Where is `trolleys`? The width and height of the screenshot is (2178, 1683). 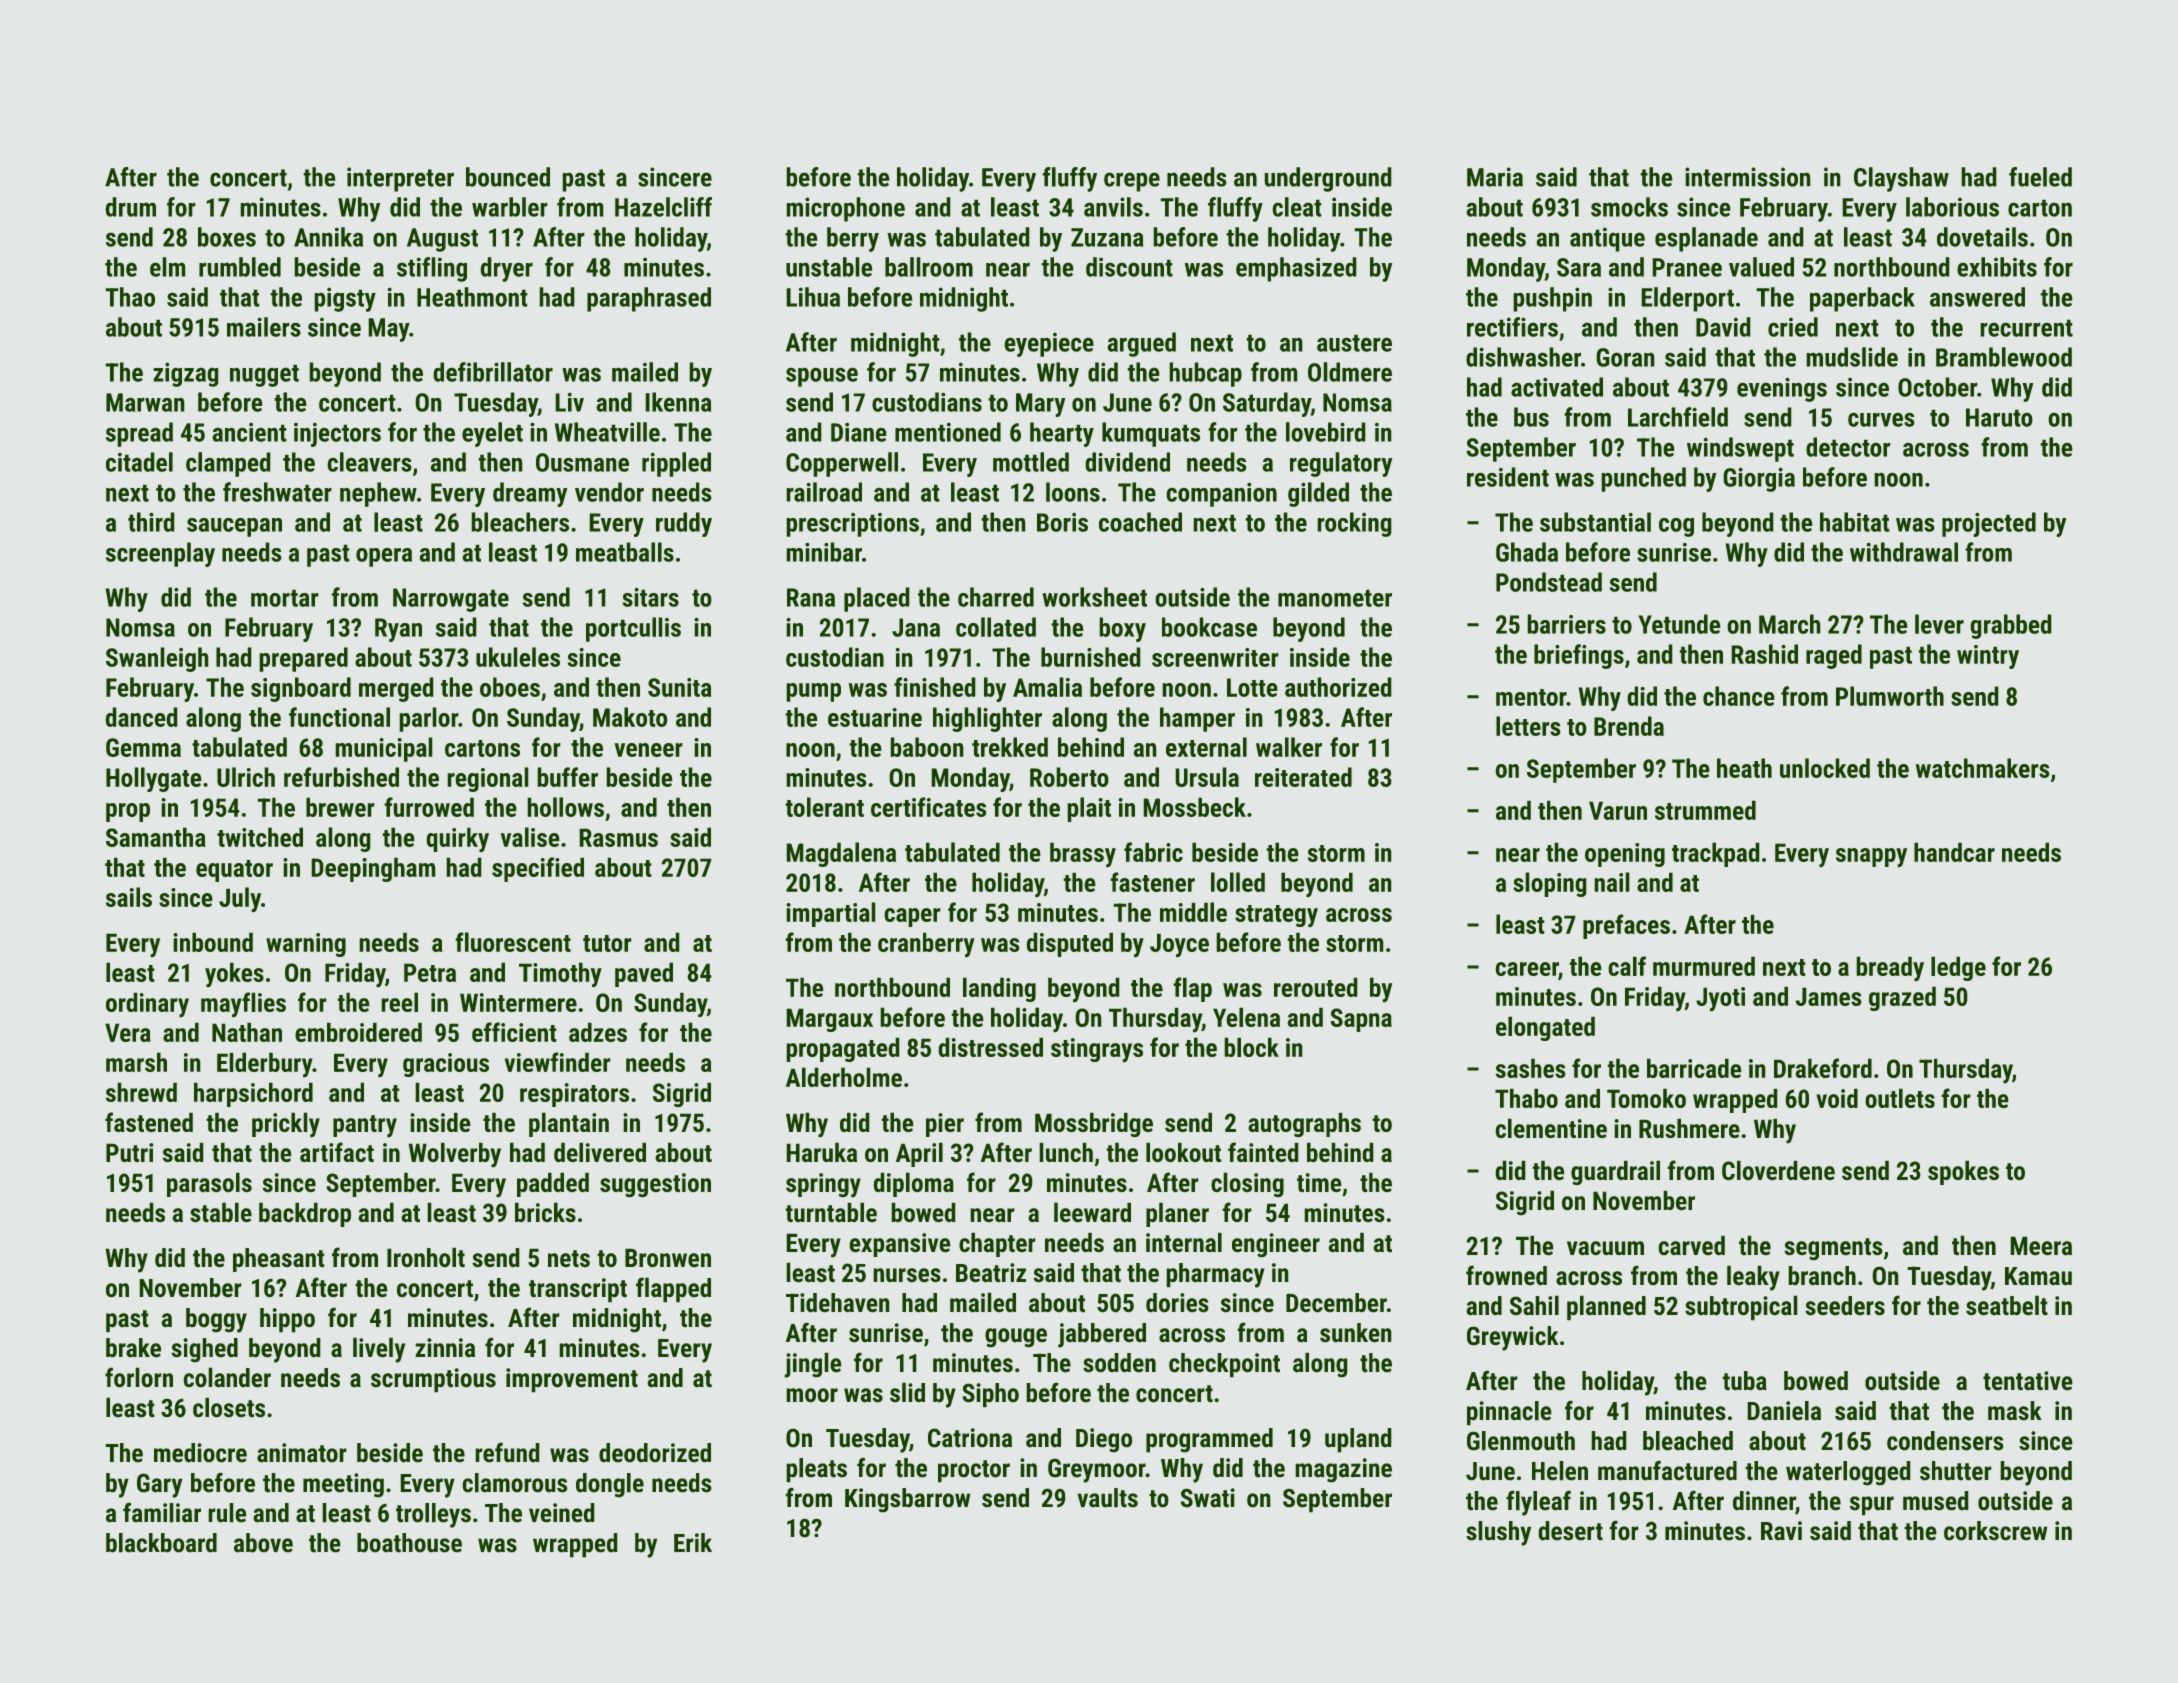
trolleys is located at coordinates (433, 1515).
